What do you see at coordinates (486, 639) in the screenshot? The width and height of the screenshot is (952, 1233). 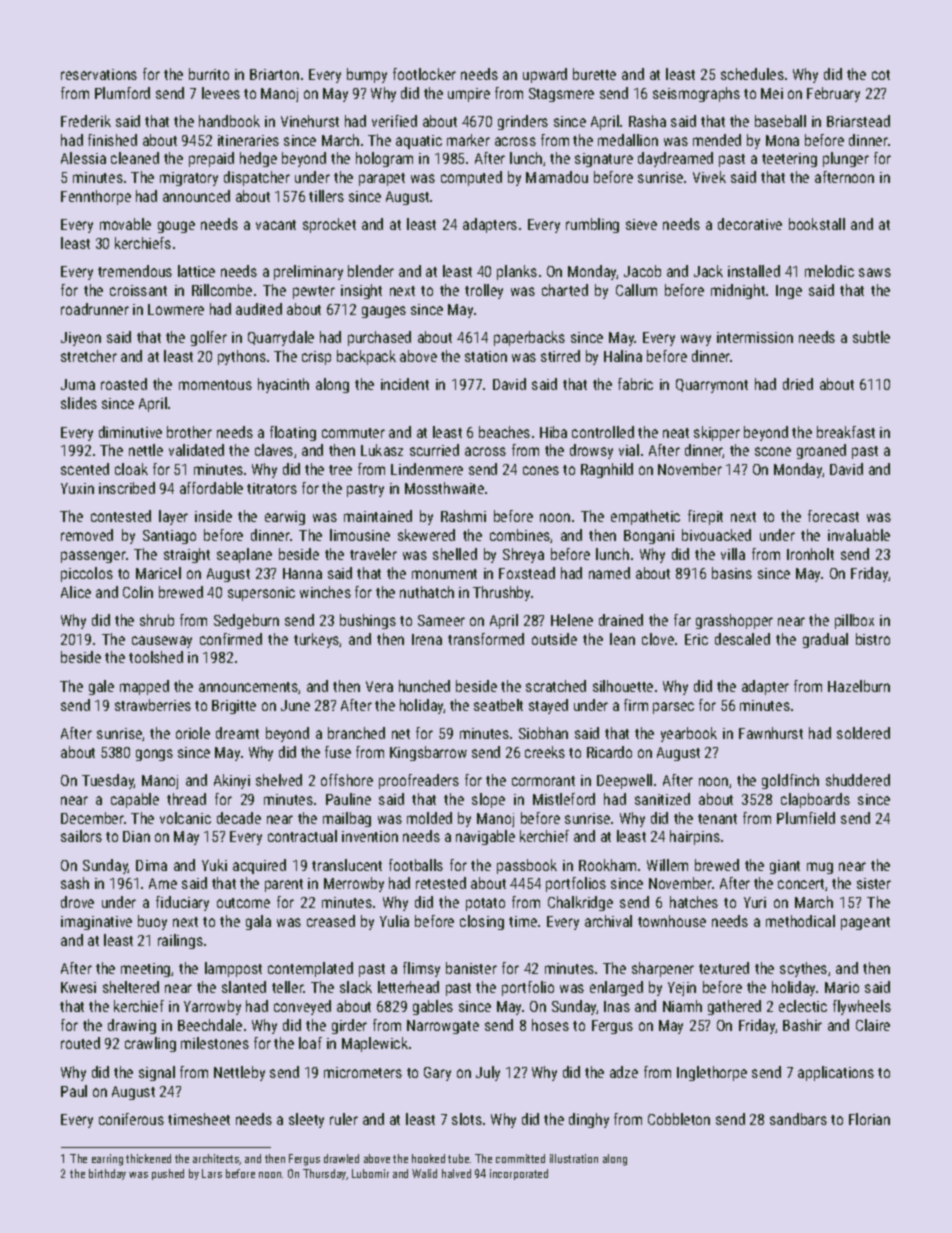 I see `transformed` at bounding box center [486, 639].
